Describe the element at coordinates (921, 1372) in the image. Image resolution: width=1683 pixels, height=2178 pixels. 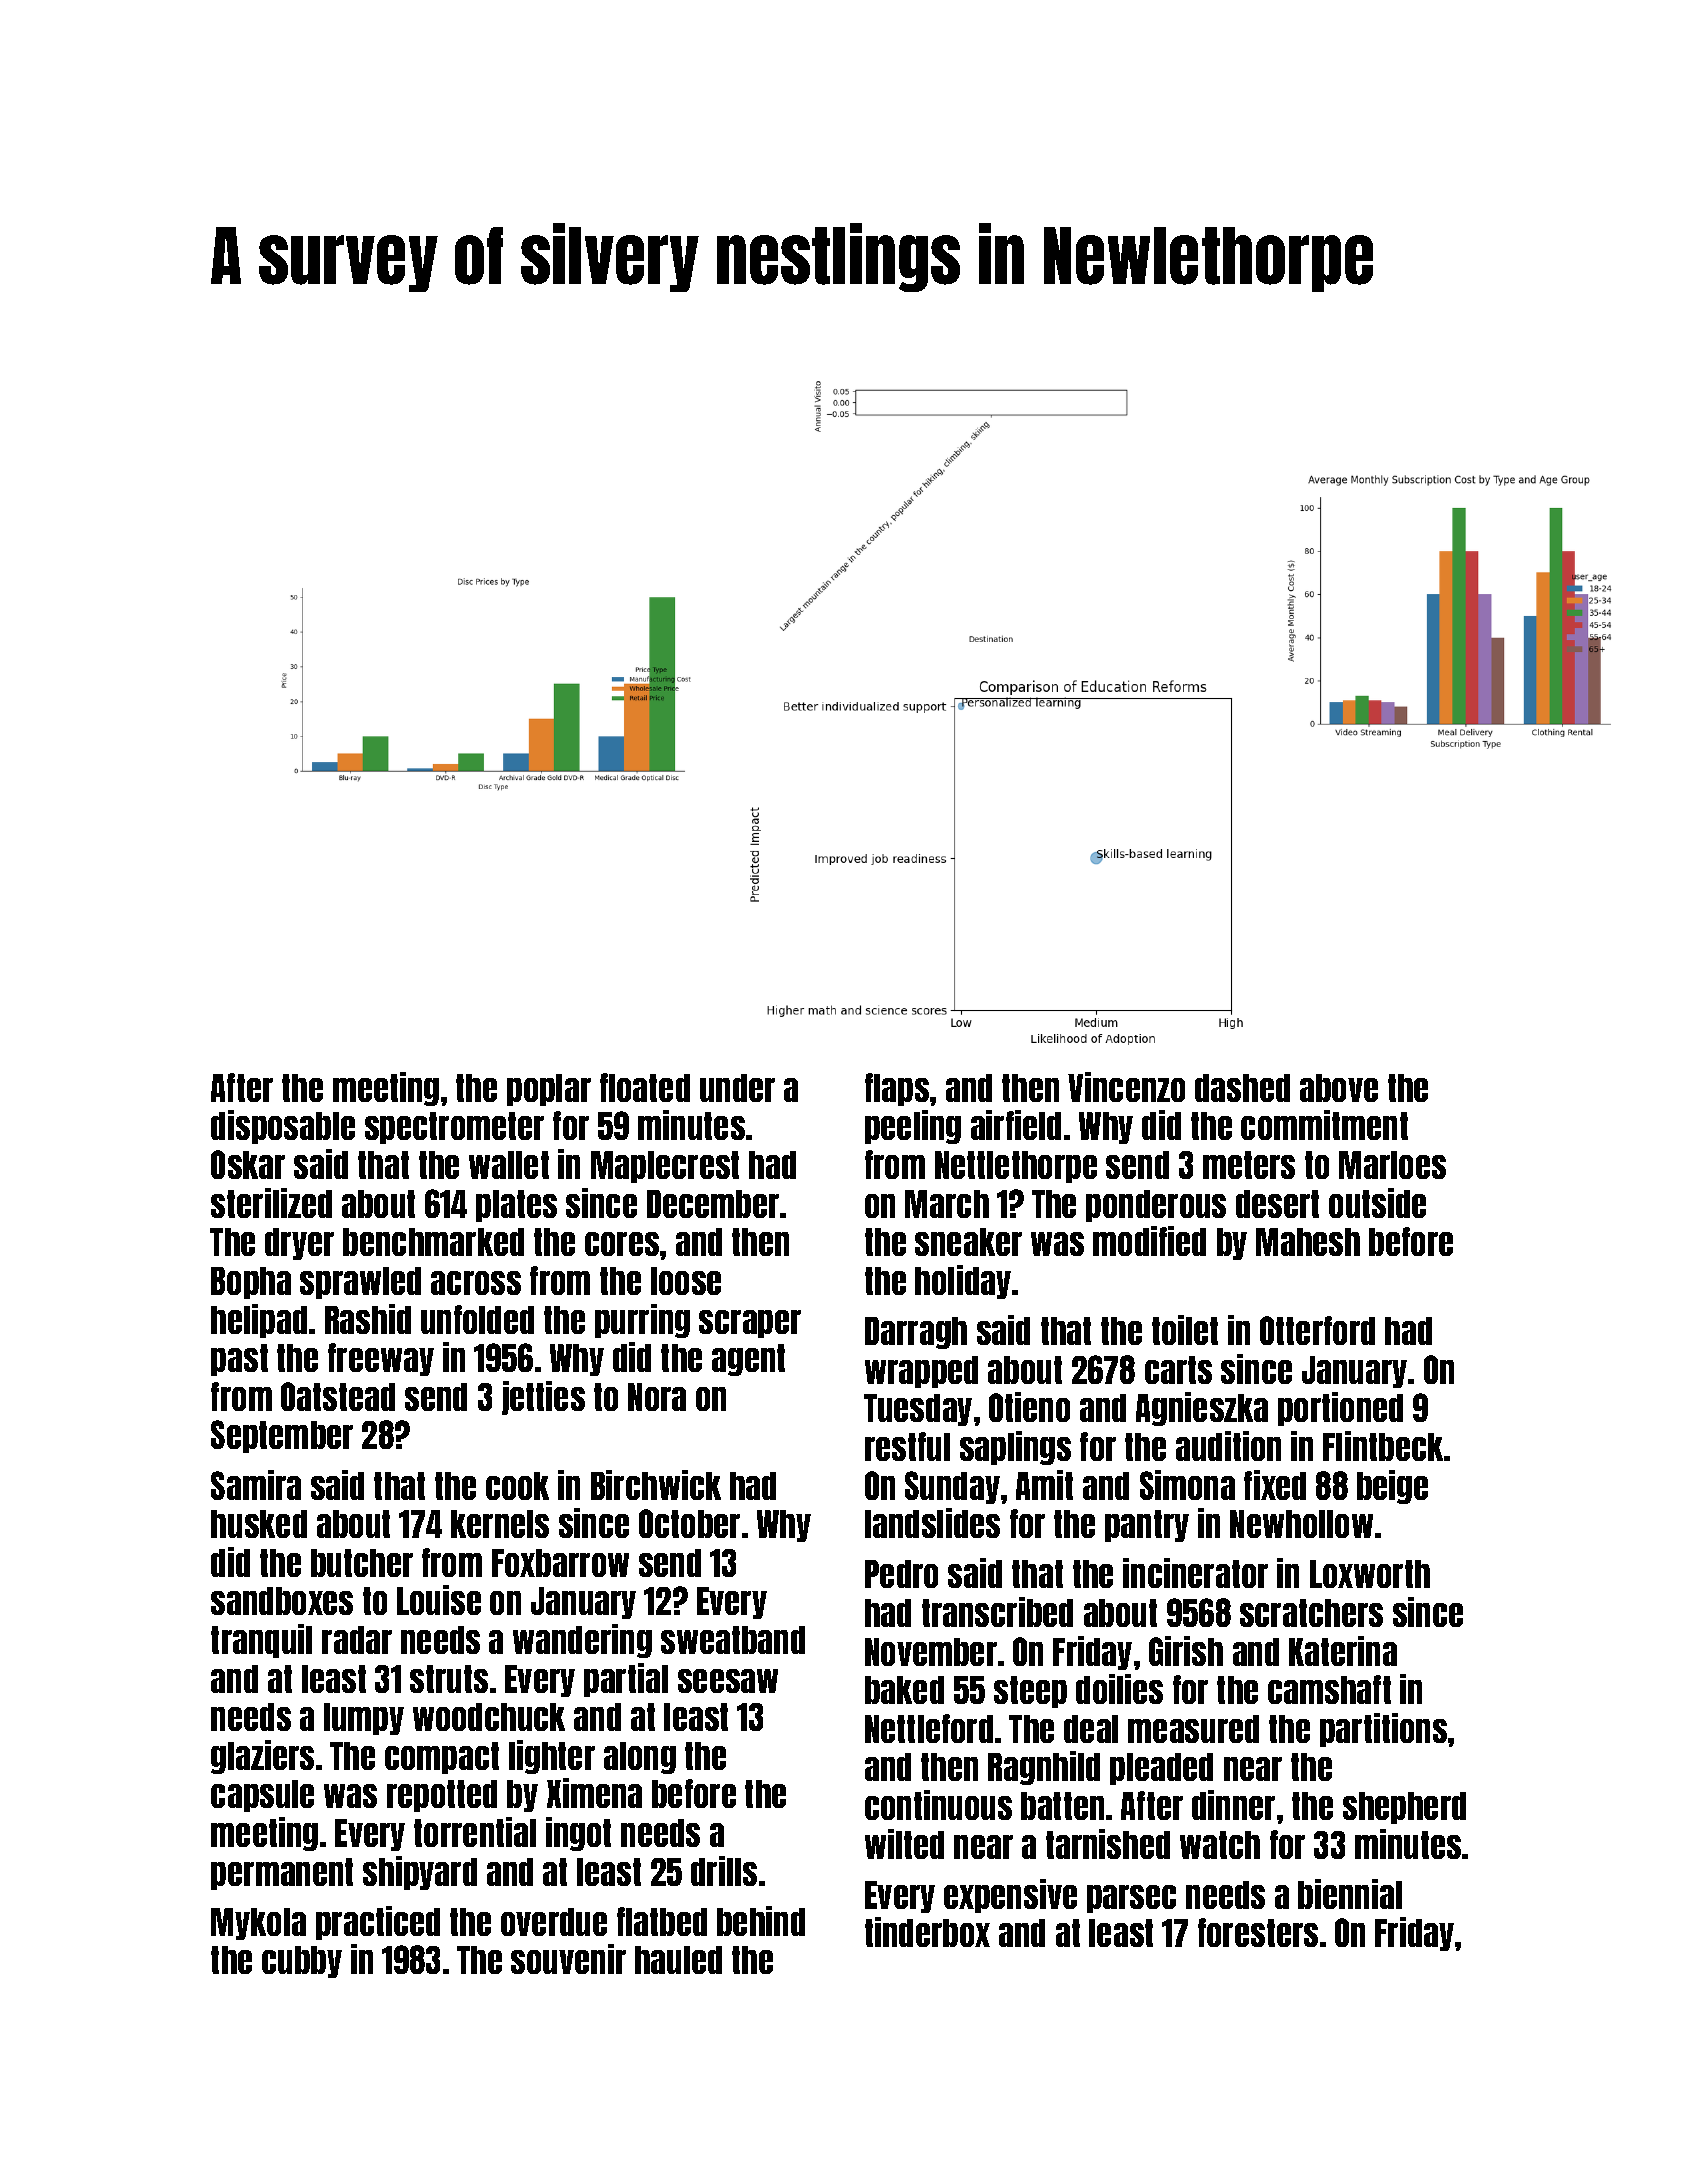
I see `wrapped` at that location.
